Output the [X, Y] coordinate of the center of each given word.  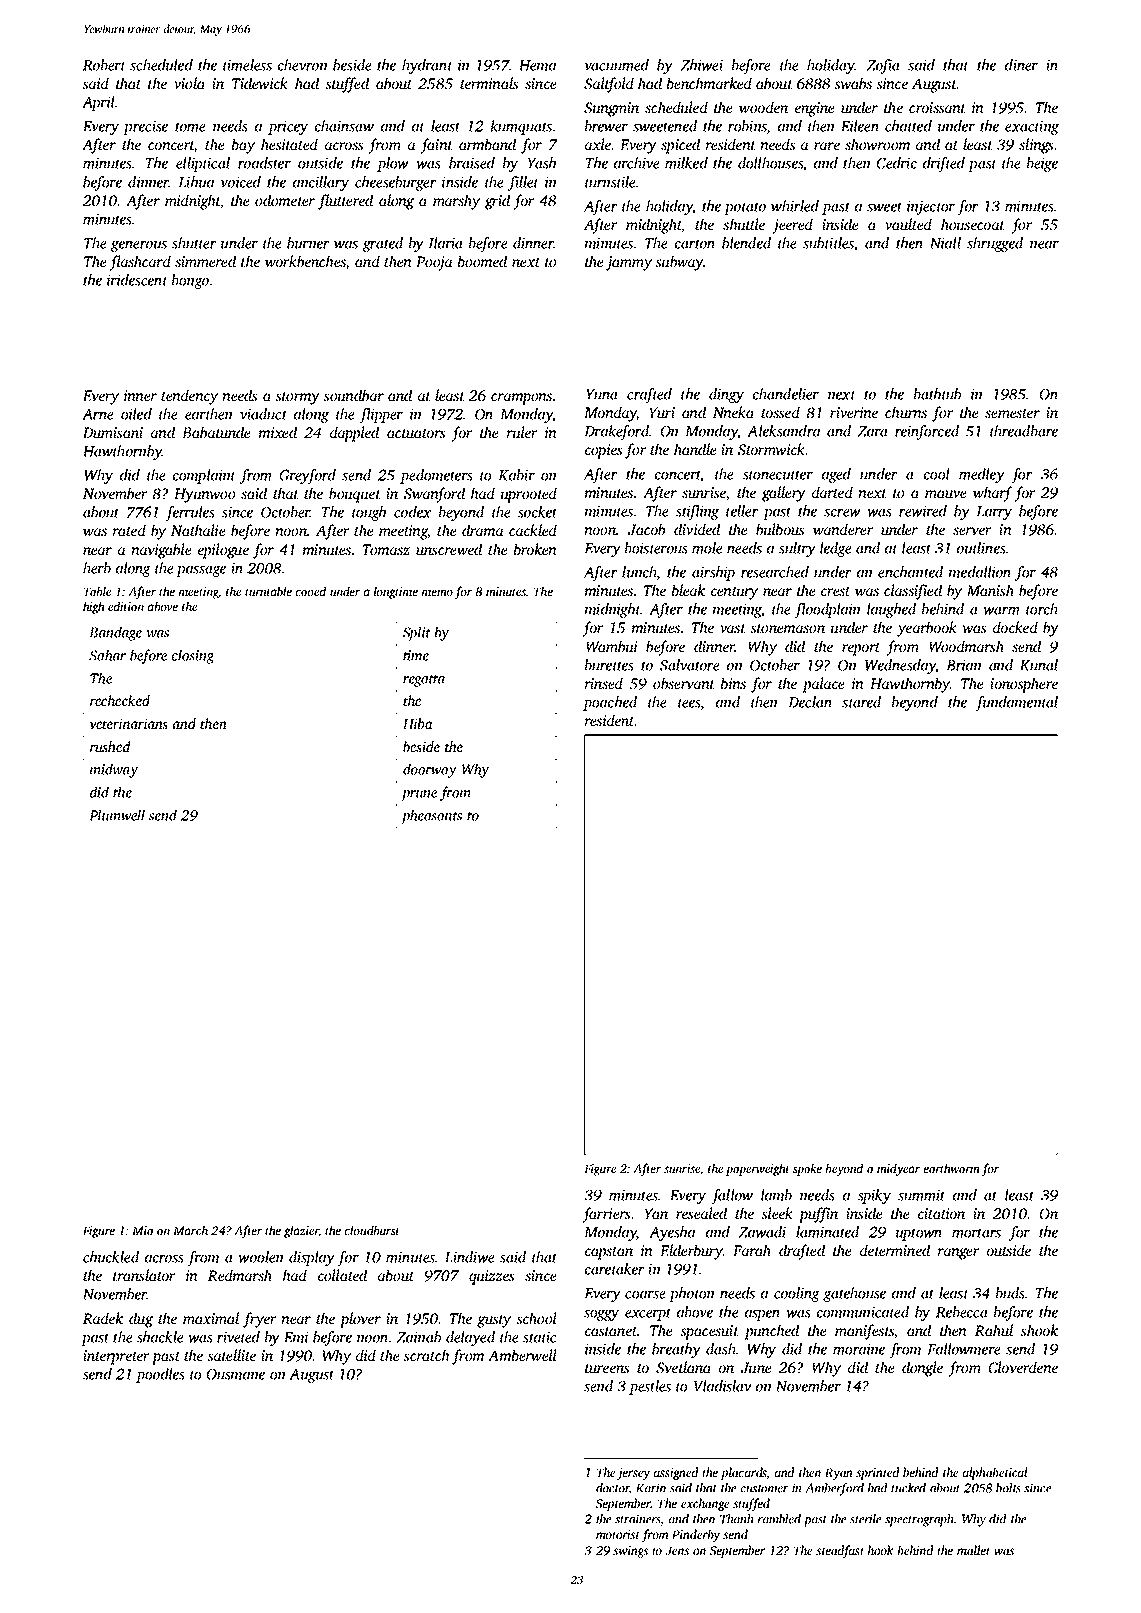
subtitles [828, 243]
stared [861, 702]
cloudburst [372, 1230]
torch [1042, 609]
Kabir [516, 475]
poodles [160, 1375]
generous [139, 246]
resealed [701, 1213]
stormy [298, 398]
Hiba [418, 723]
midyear [898, 1169]
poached [610, 703]
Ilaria [446, 243]
